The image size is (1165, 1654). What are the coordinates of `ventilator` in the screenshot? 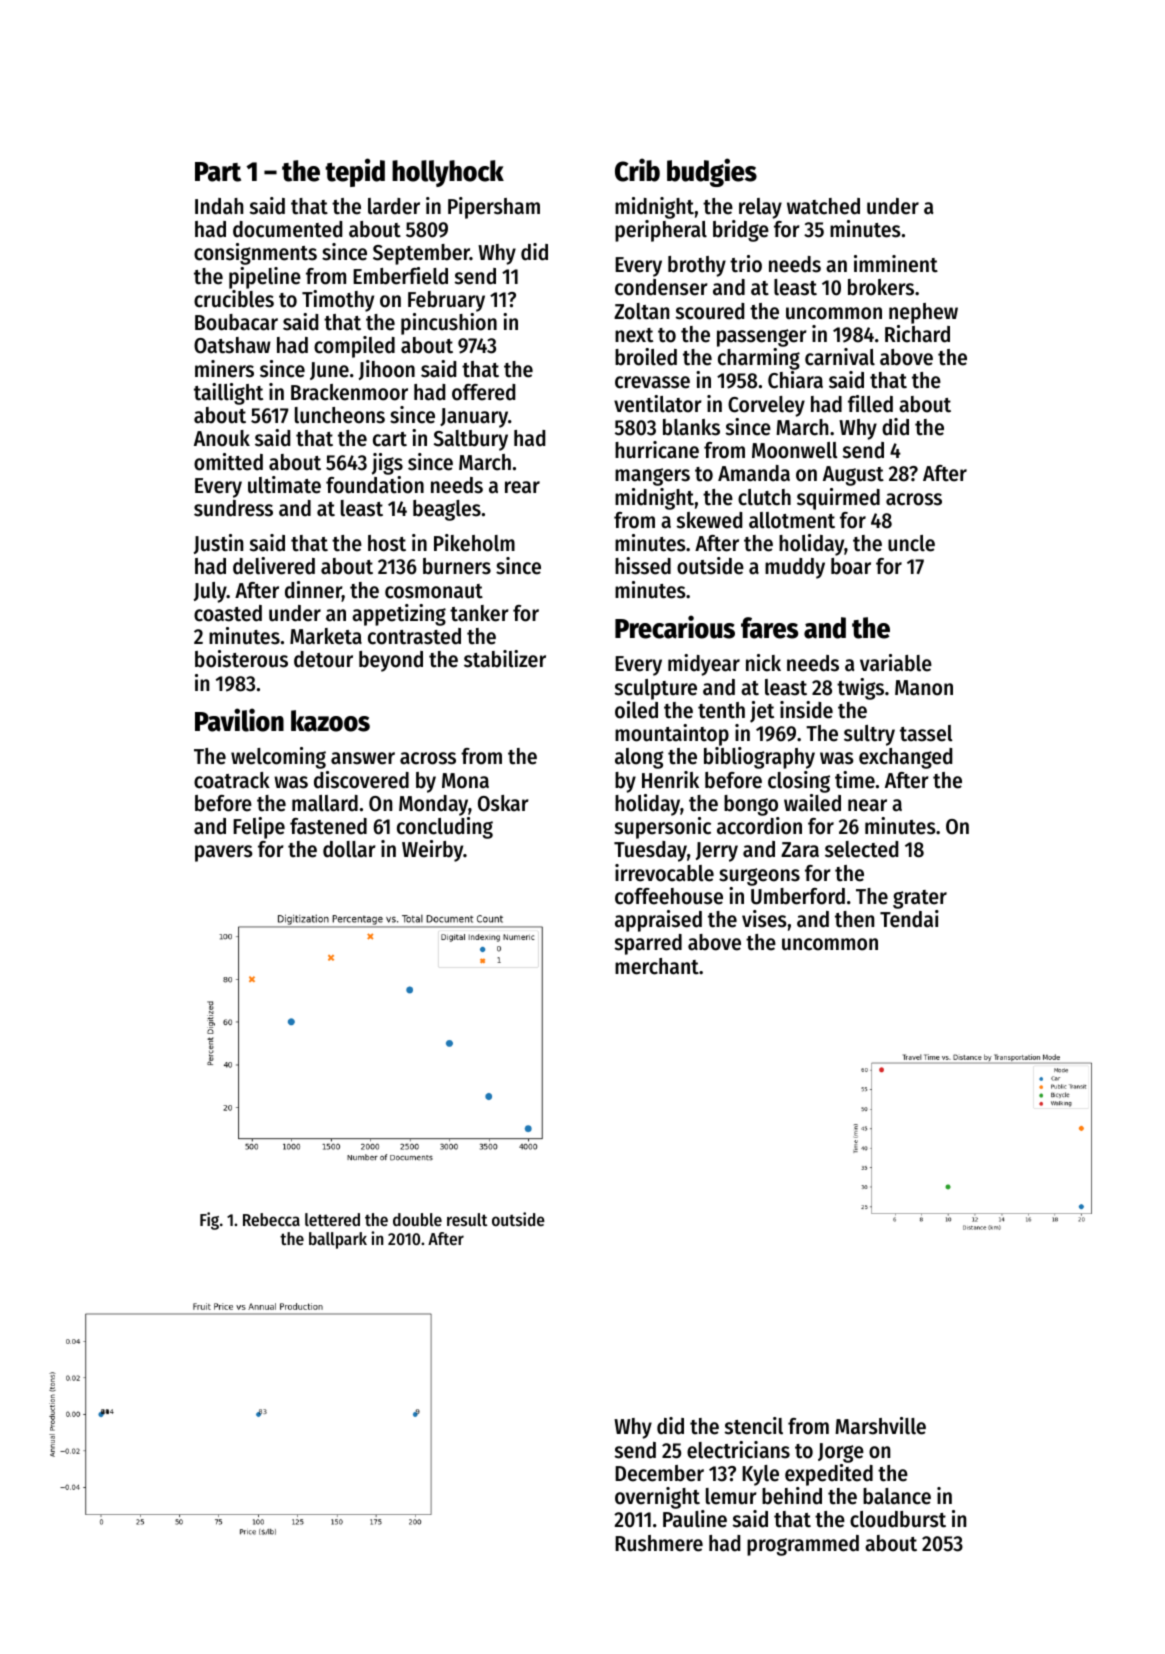 It's located at (658, 404).
